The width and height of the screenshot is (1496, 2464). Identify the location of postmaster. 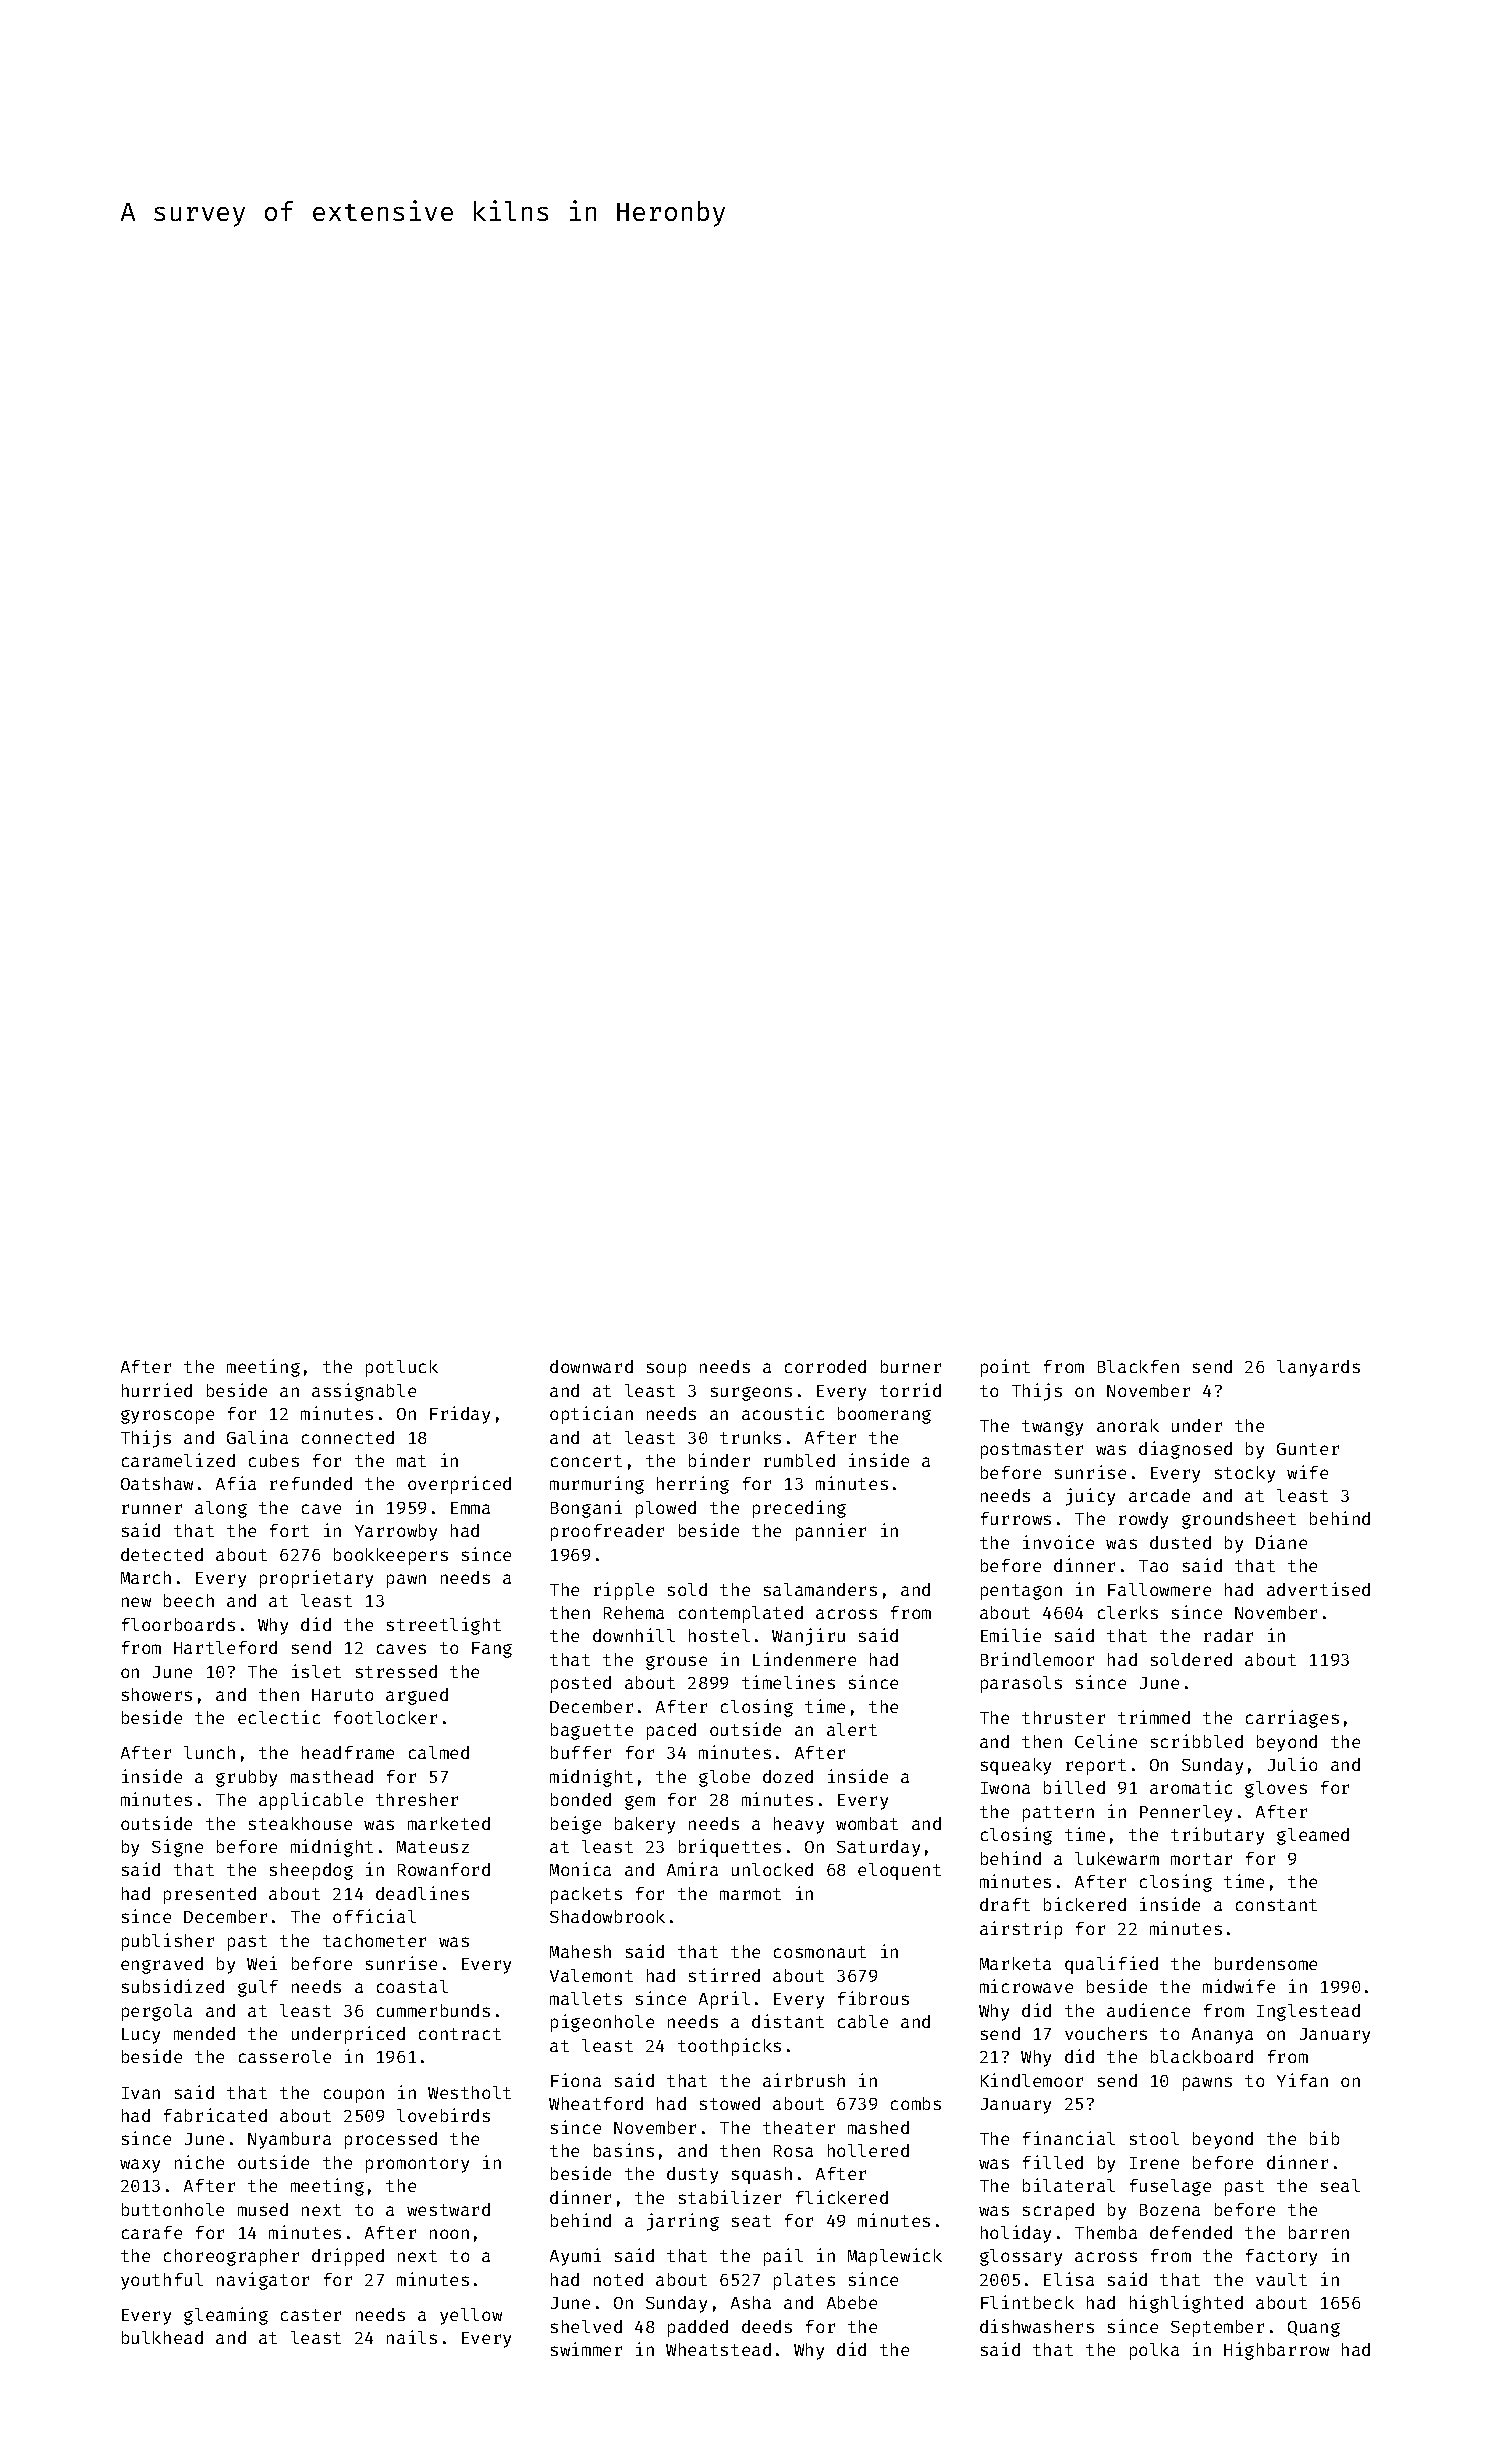
(1032, 1451).
